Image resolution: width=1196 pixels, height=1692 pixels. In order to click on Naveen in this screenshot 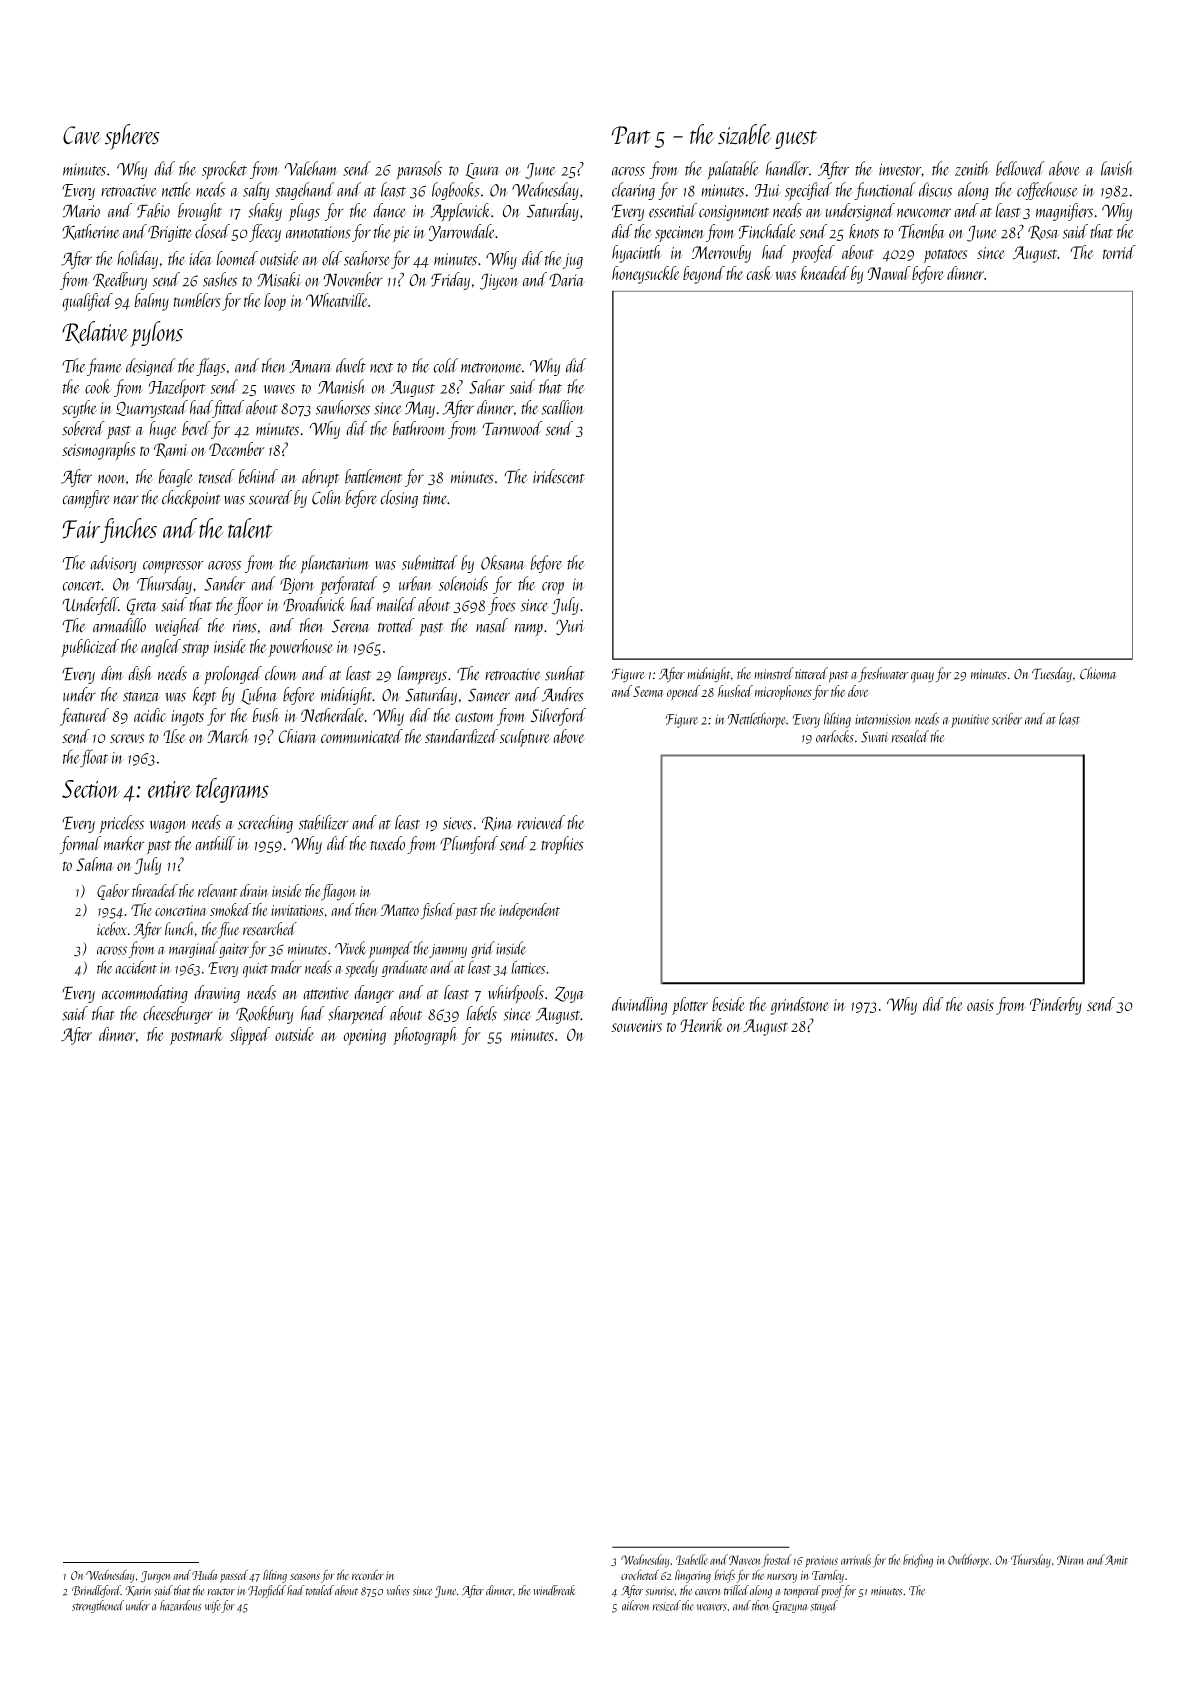, I will do `click(745, 1560)`.
